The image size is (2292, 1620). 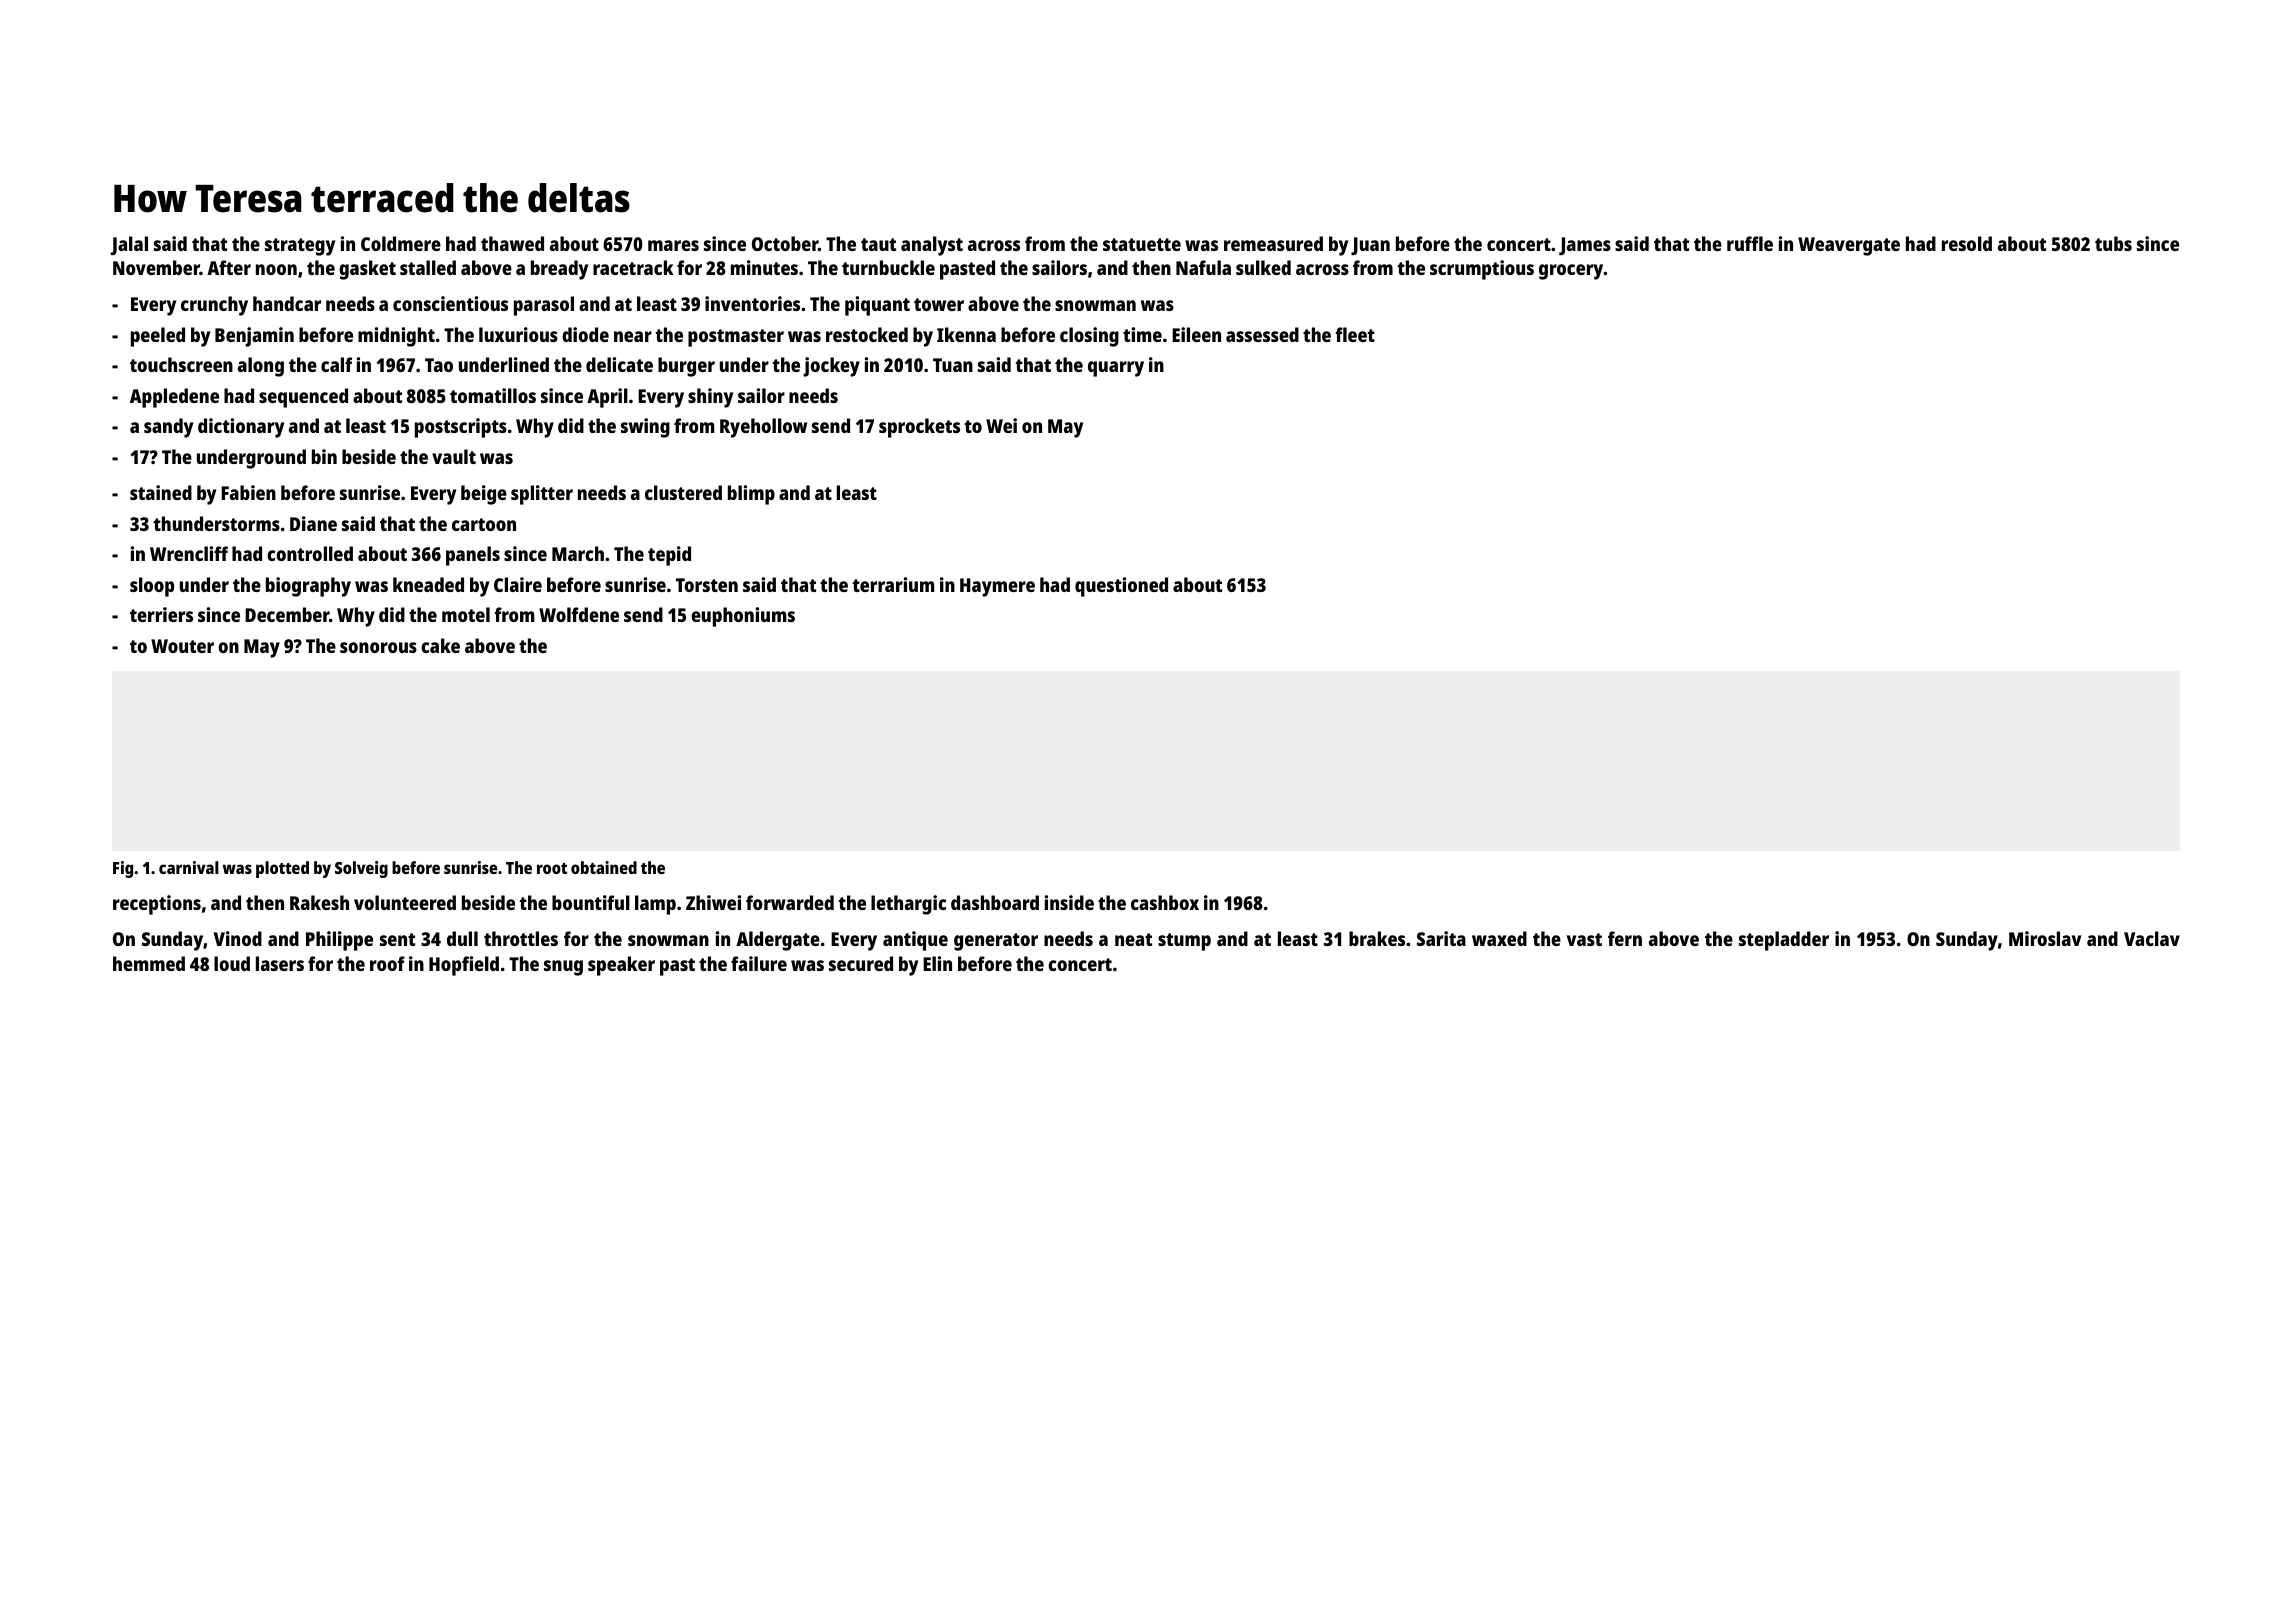 What do you see at coordinates (405, 902) in the screenshot?
I see `volunteered` at bounding box center [405, 902].
